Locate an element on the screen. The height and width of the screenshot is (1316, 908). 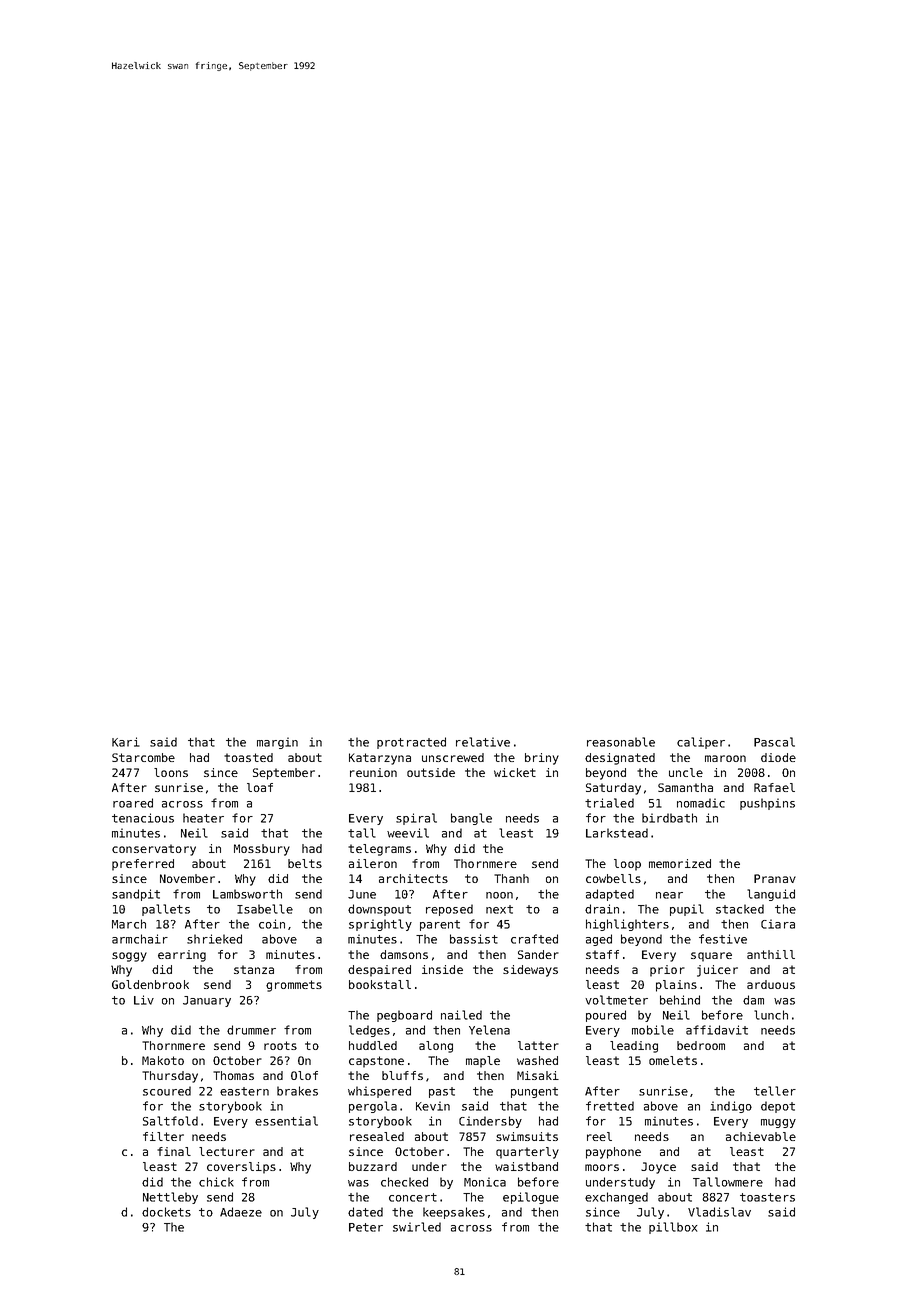
staff is located at coordinates (602, 954).
